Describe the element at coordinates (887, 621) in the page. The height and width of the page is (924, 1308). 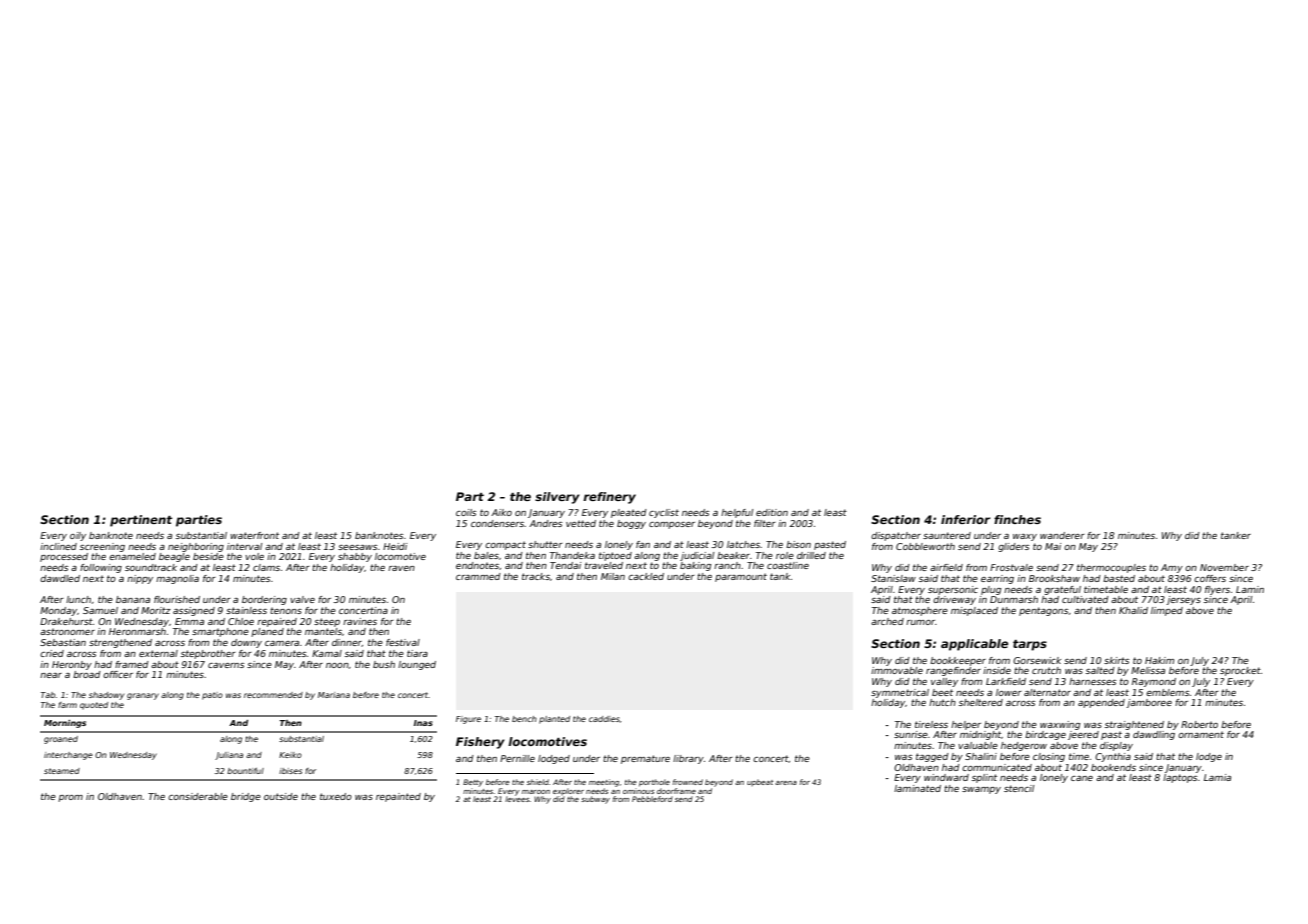
I see `arched` at that location.
